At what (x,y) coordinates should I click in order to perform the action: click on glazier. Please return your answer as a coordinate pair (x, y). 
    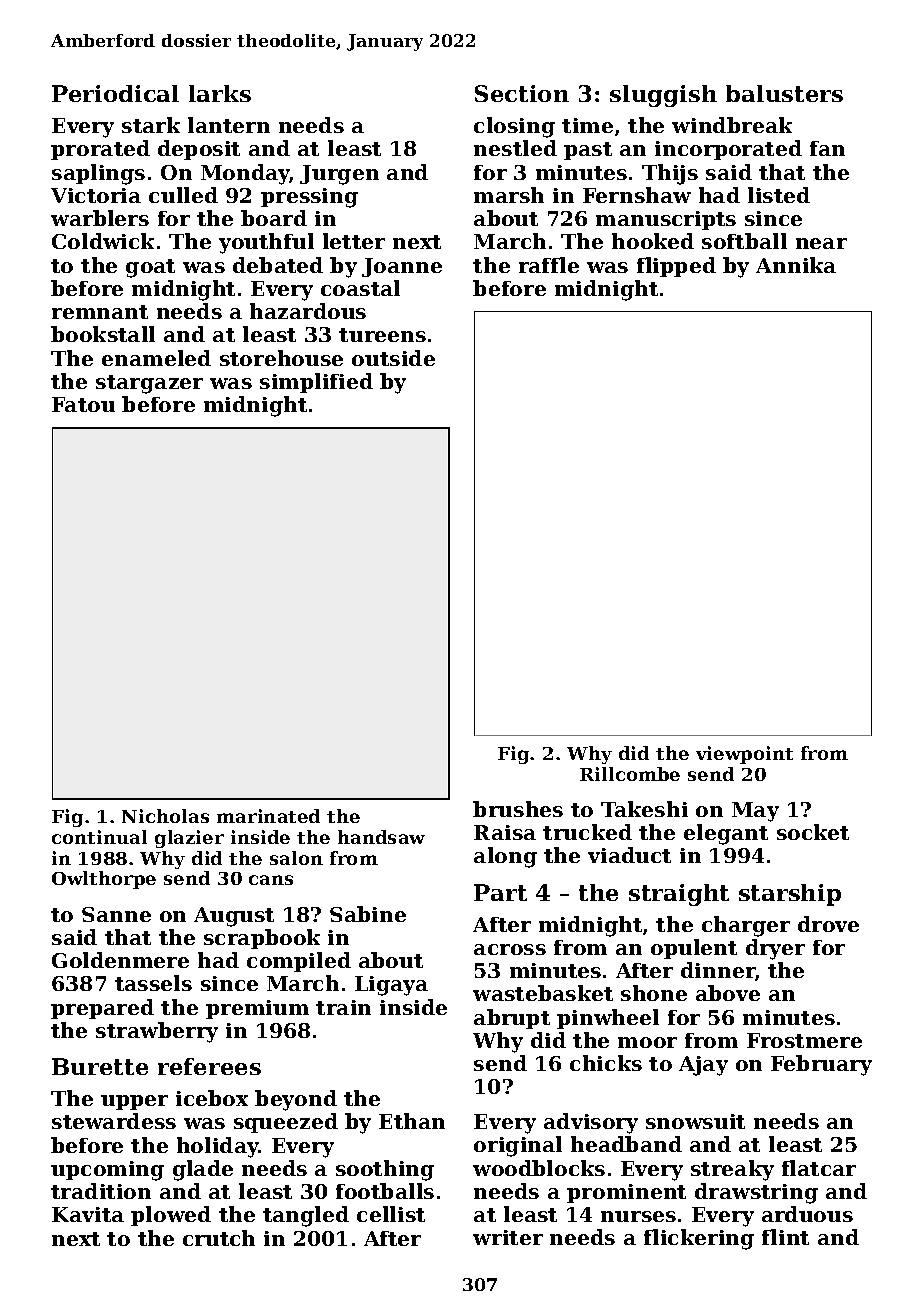
    Looking at the image, I should click on (189, 839).
